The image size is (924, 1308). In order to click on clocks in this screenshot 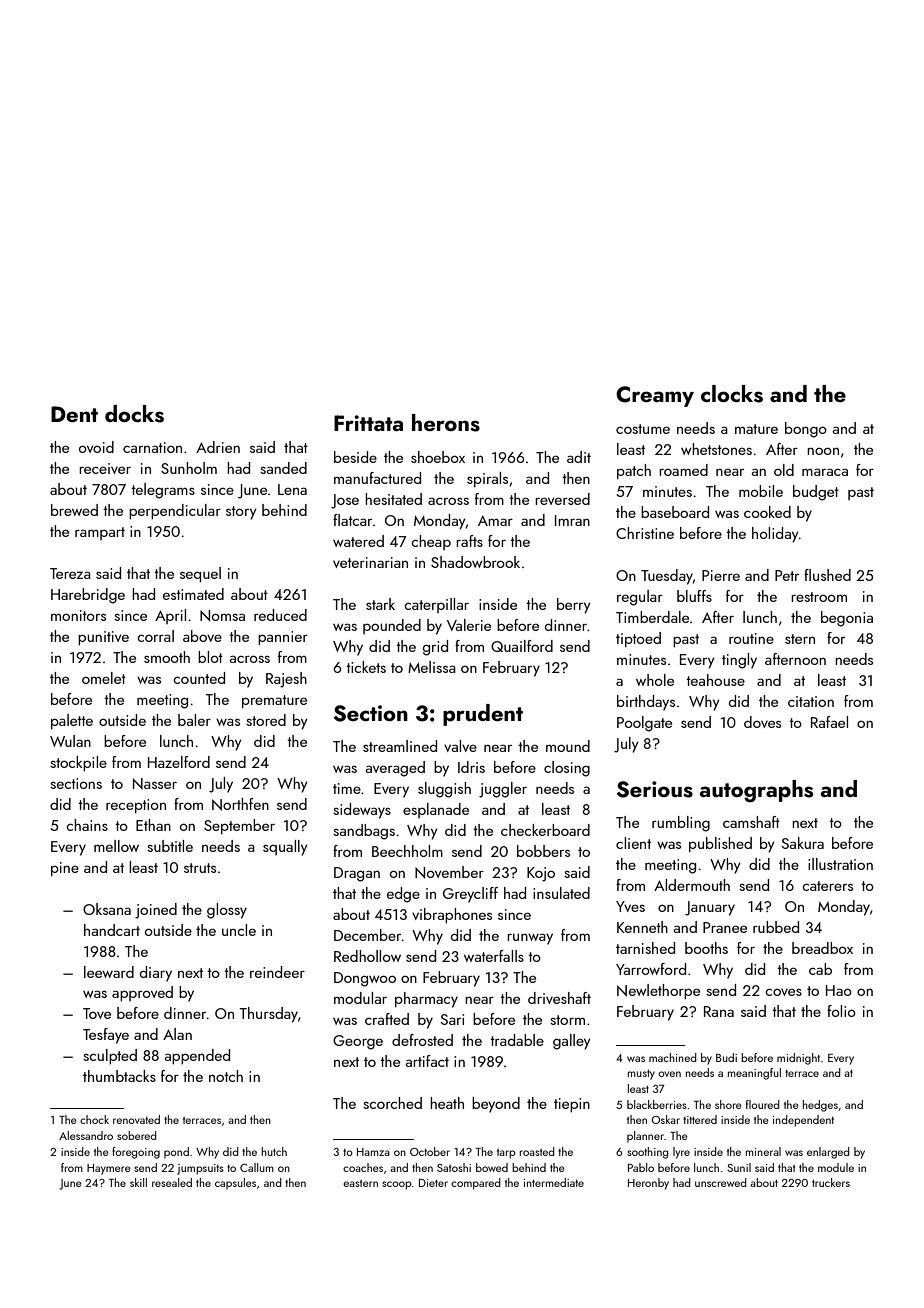, I will do `click(732, 394)`.
